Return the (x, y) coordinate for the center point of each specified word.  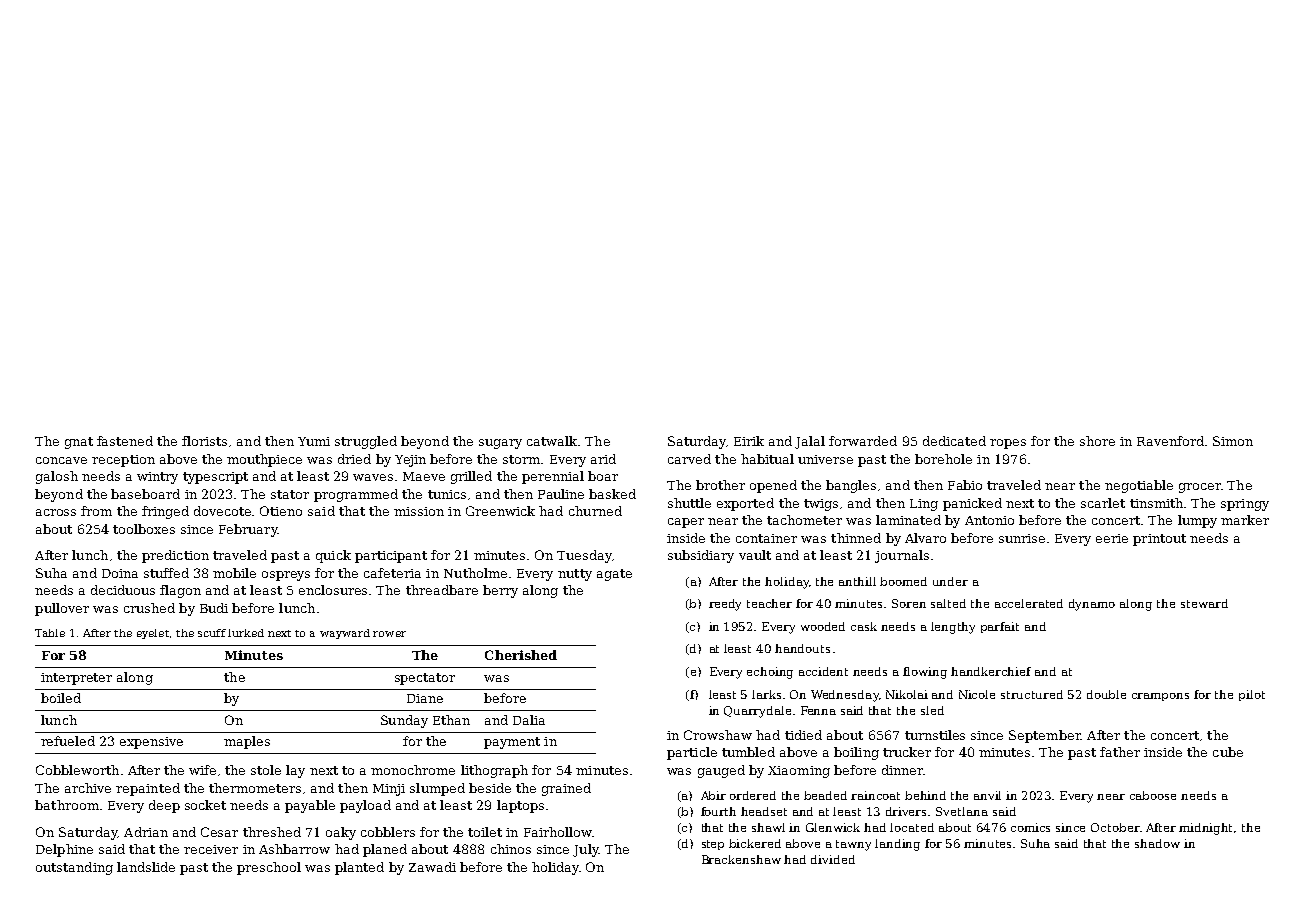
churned (595, 511)
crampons (1160, 697)
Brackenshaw (741, 859)
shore (1097, 441)
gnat (79, 443)
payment (512, 743)
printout (1159, 540)
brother (720, 485)
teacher (769, 603)
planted (359, 868)
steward (1204, 603)
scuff (212, 633)
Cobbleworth (77, 770)
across (56, 512)
